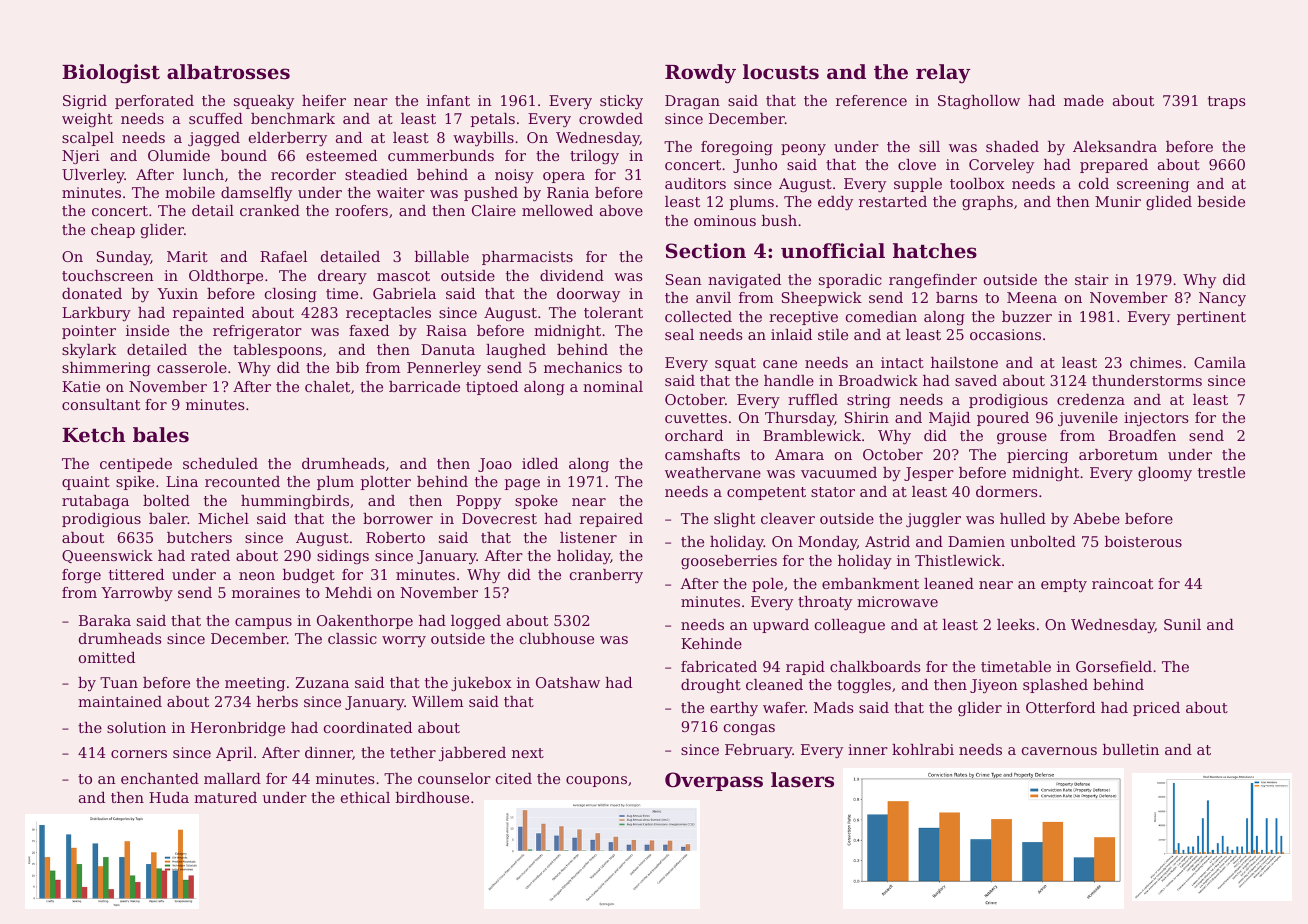 The width and height of the screenshot is (1308, 924). What do you see at coordinates (719, 666) in the screenshot?
I see `fabricated` at bounding box center [719, 666].
